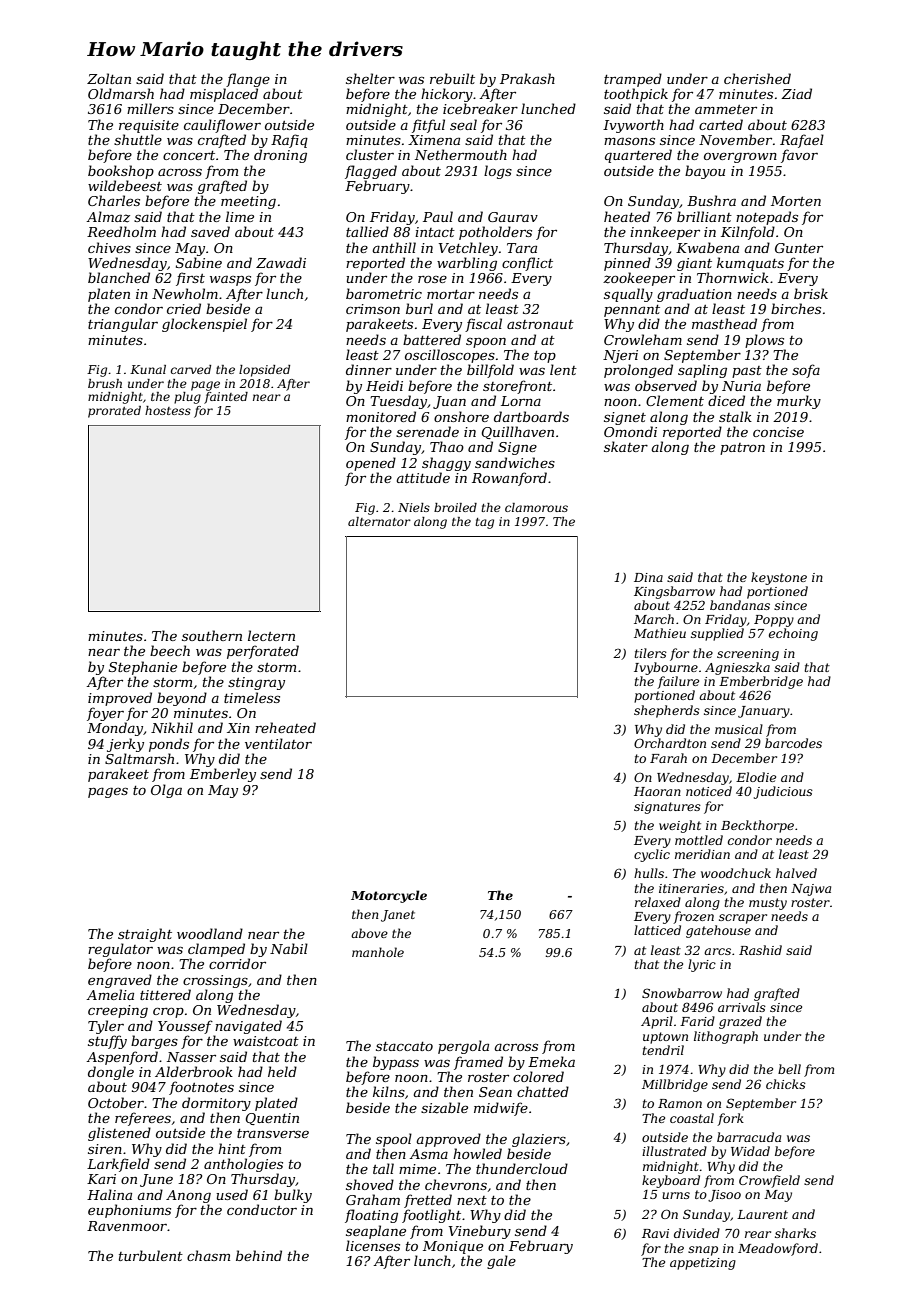 The height and width of the screenshot is (1308, 924). What do you see at coordinates (166, 791) in the screenshot?
I see `Olga` at bounding box center [166, 791].
